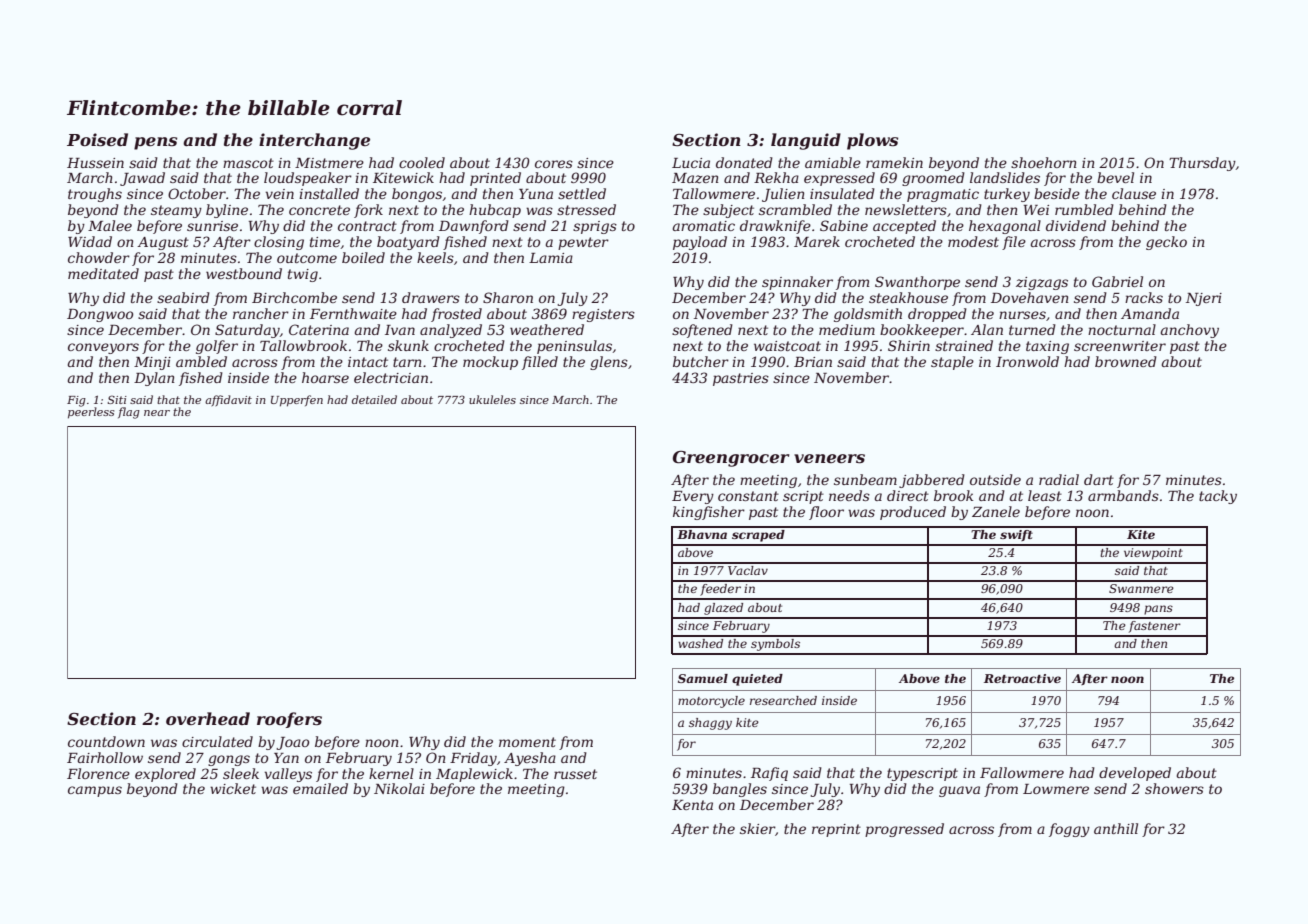 The height and width of the page is (924, 1308). Describe the element at coordinates (280, 194) in the page. I see `vein` at that location.
